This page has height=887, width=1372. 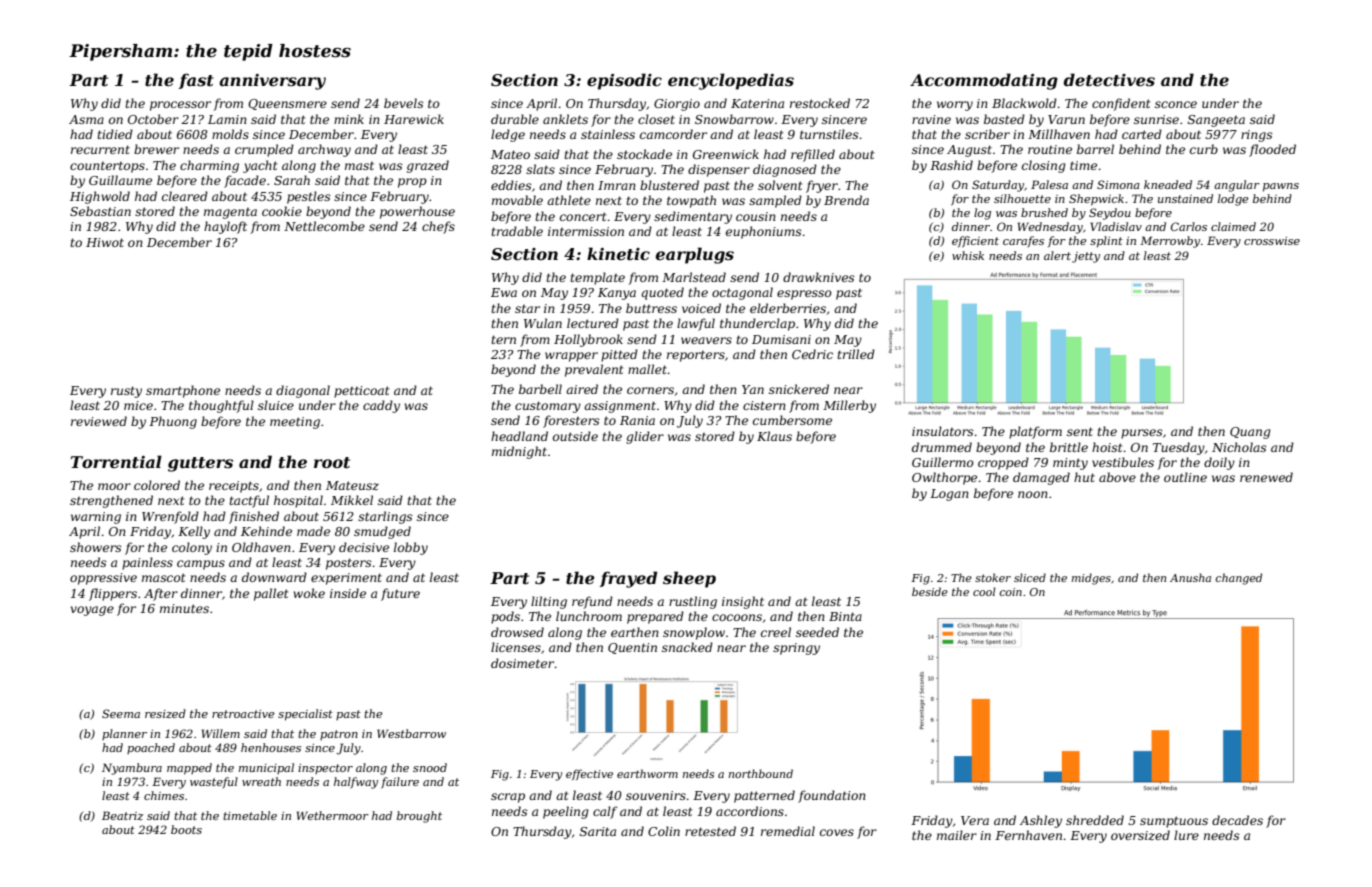 I want to click on Klaus, so click(x=774, y=436).
